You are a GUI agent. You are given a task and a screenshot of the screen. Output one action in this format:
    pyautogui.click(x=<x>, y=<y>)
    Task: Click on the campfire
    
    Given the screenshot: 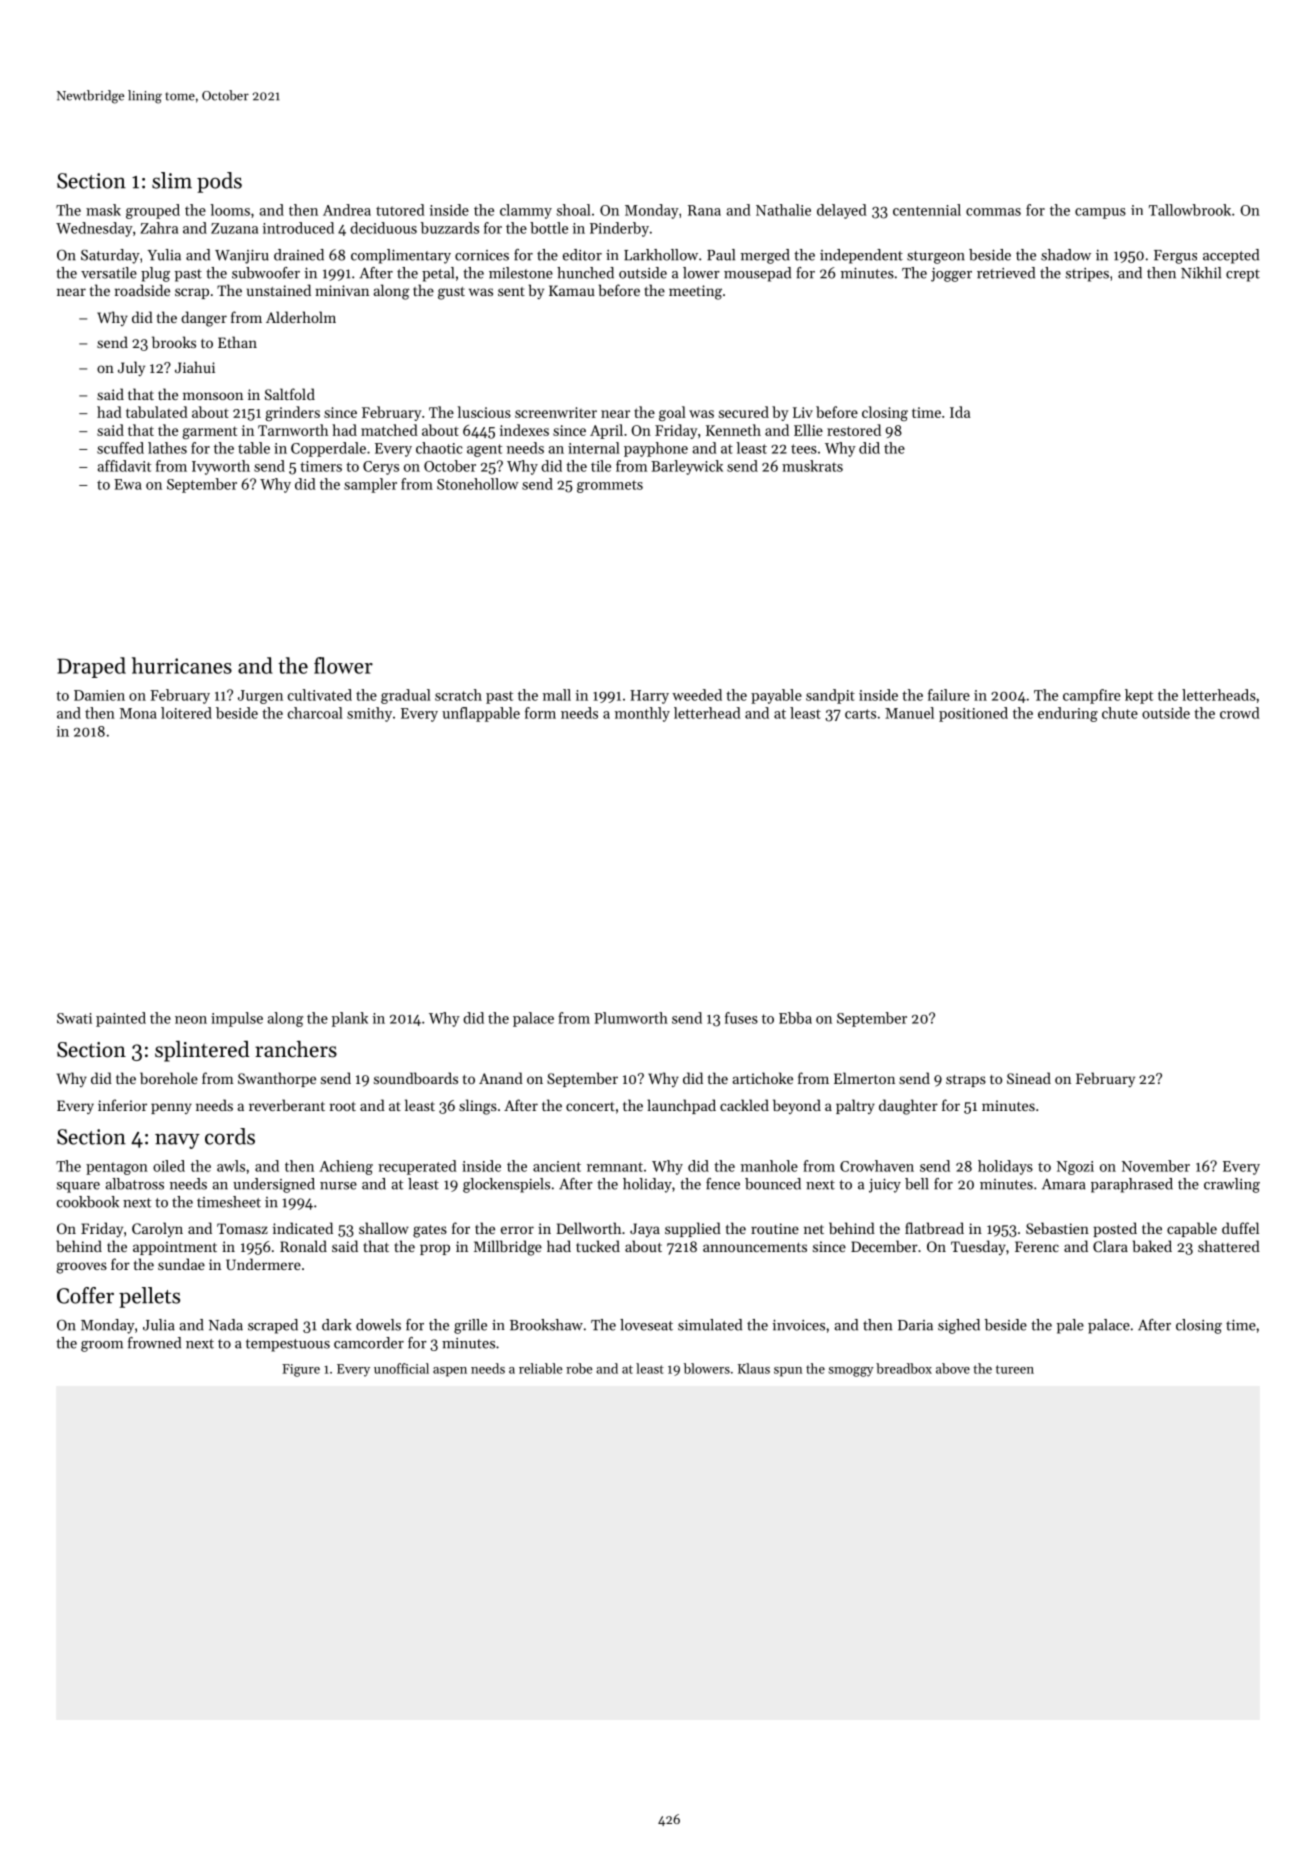 What is the action you would take?
    pyautogui.click(x=1092, y=696)
